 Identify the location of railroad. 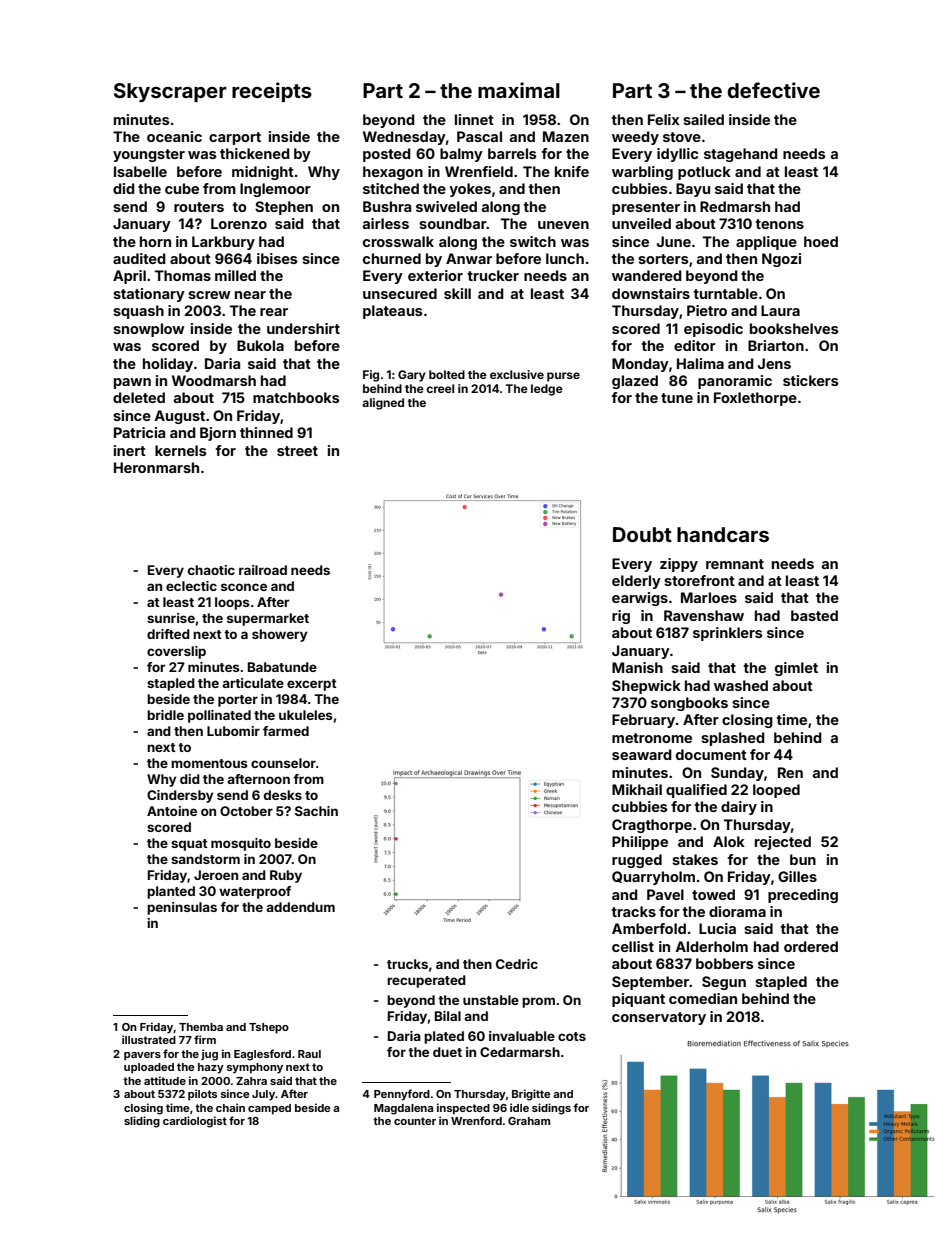
(263, 570).
